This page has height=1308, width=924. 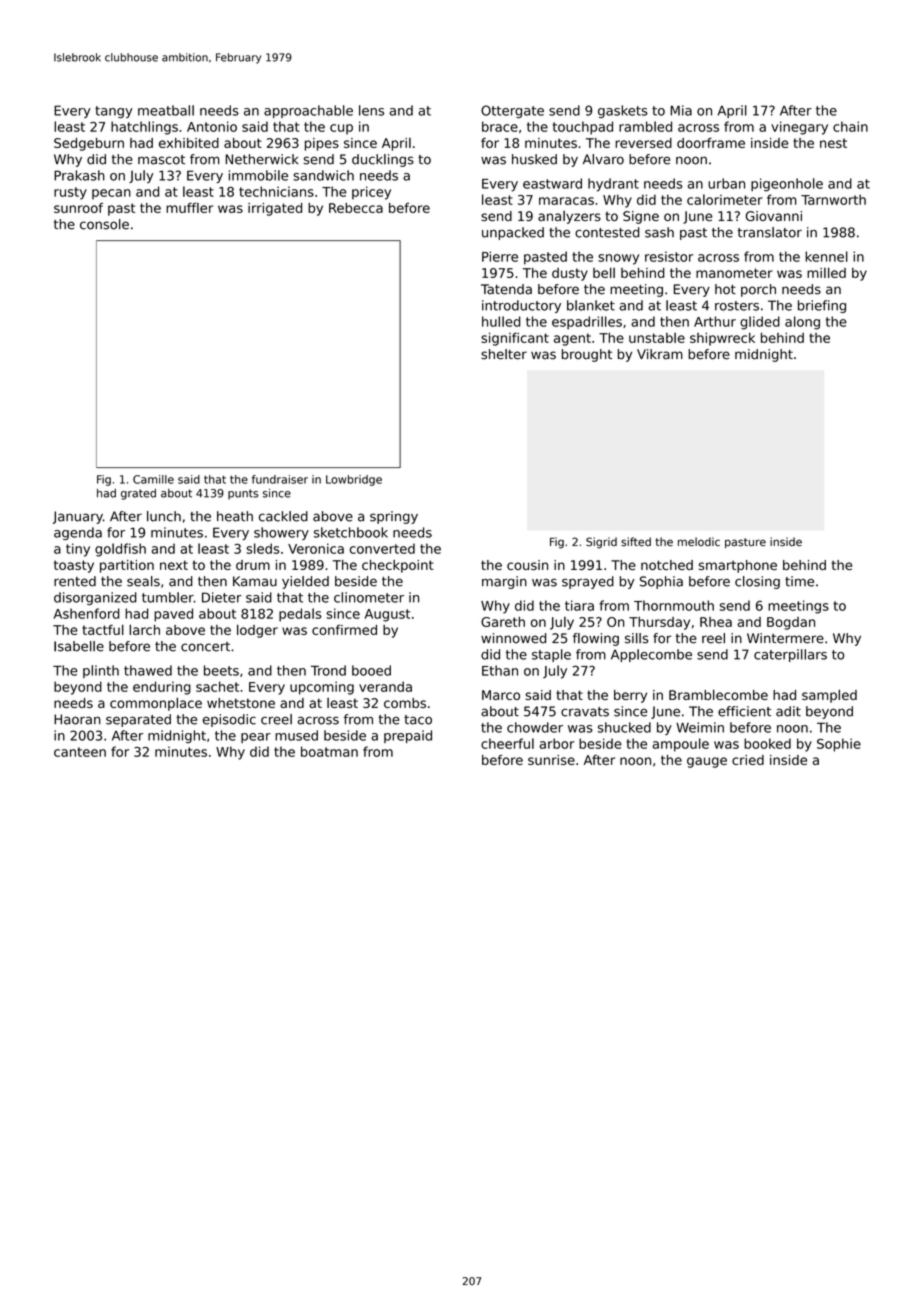 What do you see at coordinates (80, 752) in the page?
I see `canteen` at bounding box center [80, 752].
